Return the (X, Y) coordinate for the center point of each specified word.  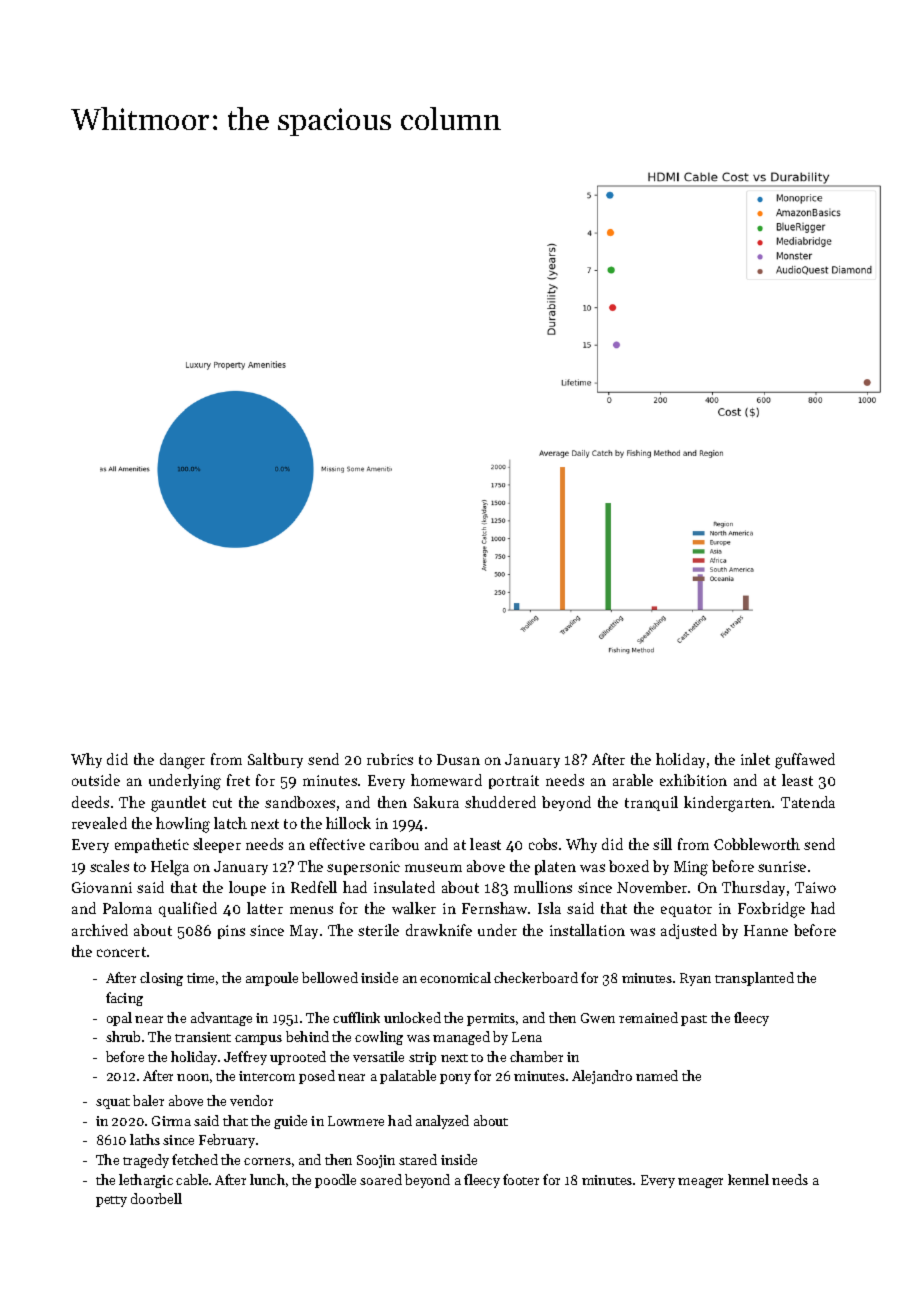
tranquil (651, 803)
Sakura (436, 802)
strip (422, 1058)
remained (648, 1017)
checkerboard (536, 977)
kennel (748, 1179)
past (694, 1020)
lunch (267, 1179)
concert (121, 952)
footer (521, 1179)
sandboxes (300, 802)
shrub (123, 1036)
